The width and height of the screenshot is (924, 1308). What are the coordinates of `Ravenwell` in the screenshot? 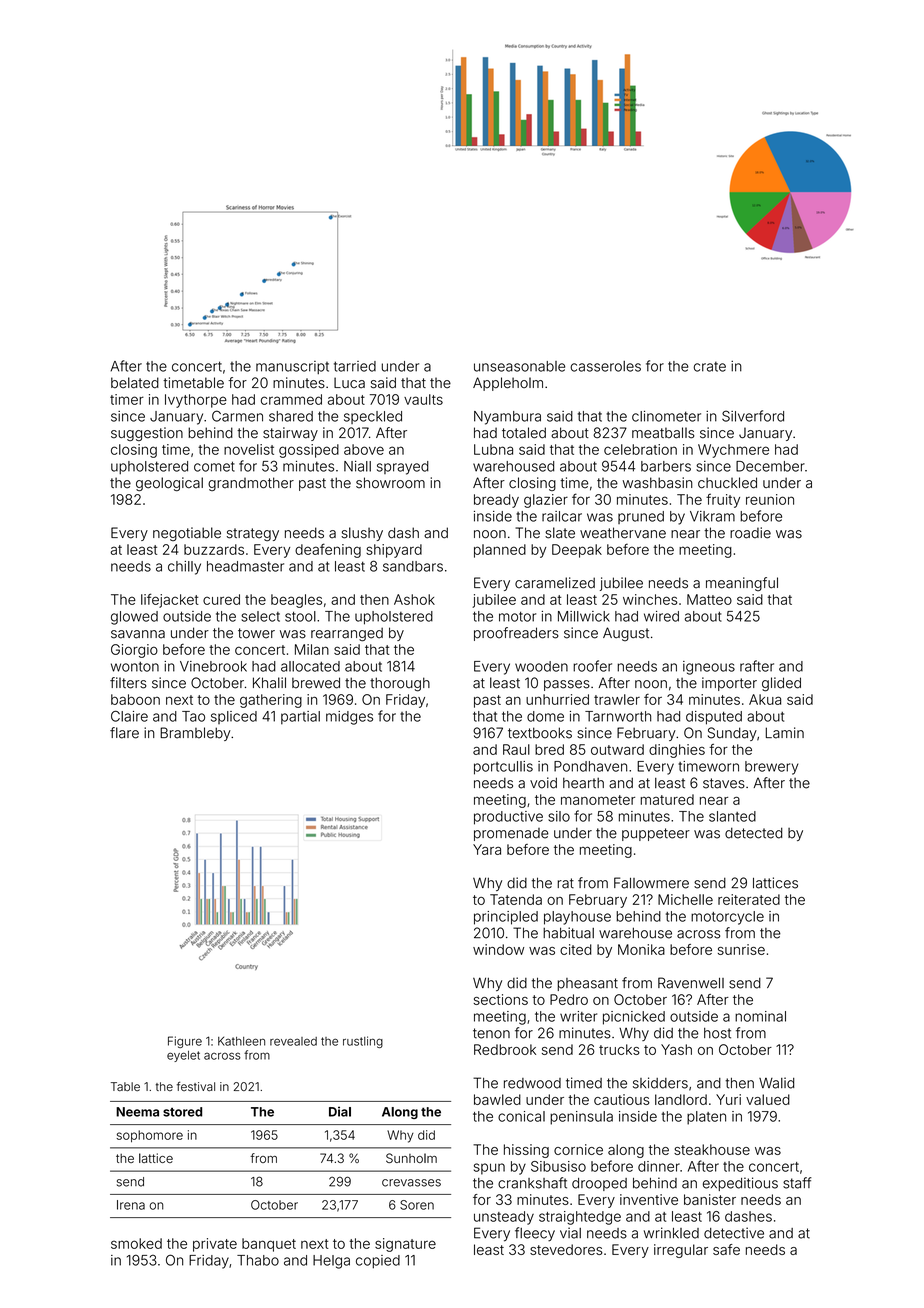 It's located at (691, 983).
